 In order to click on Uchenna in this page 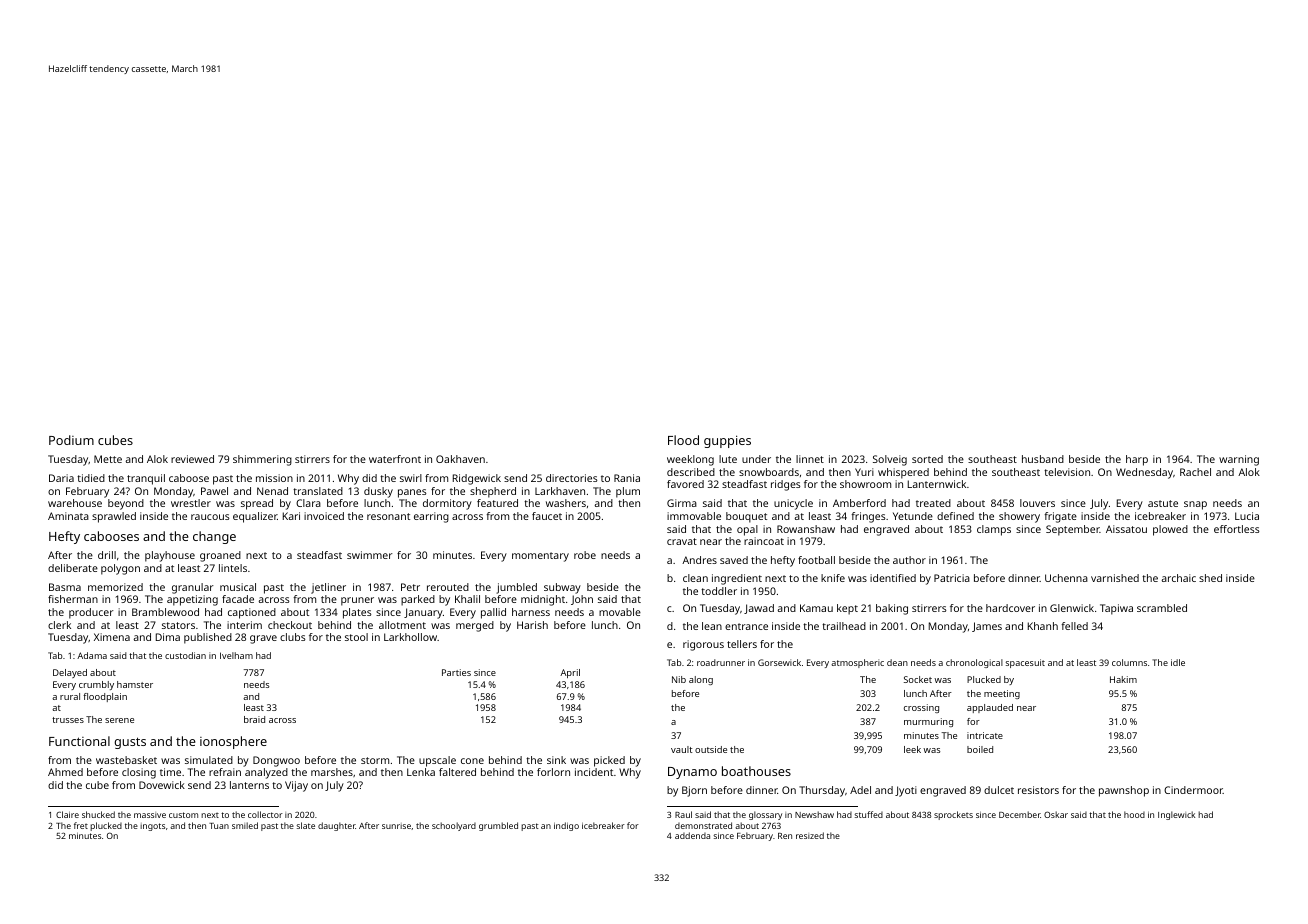, I will do `click(1066, 578)`.
